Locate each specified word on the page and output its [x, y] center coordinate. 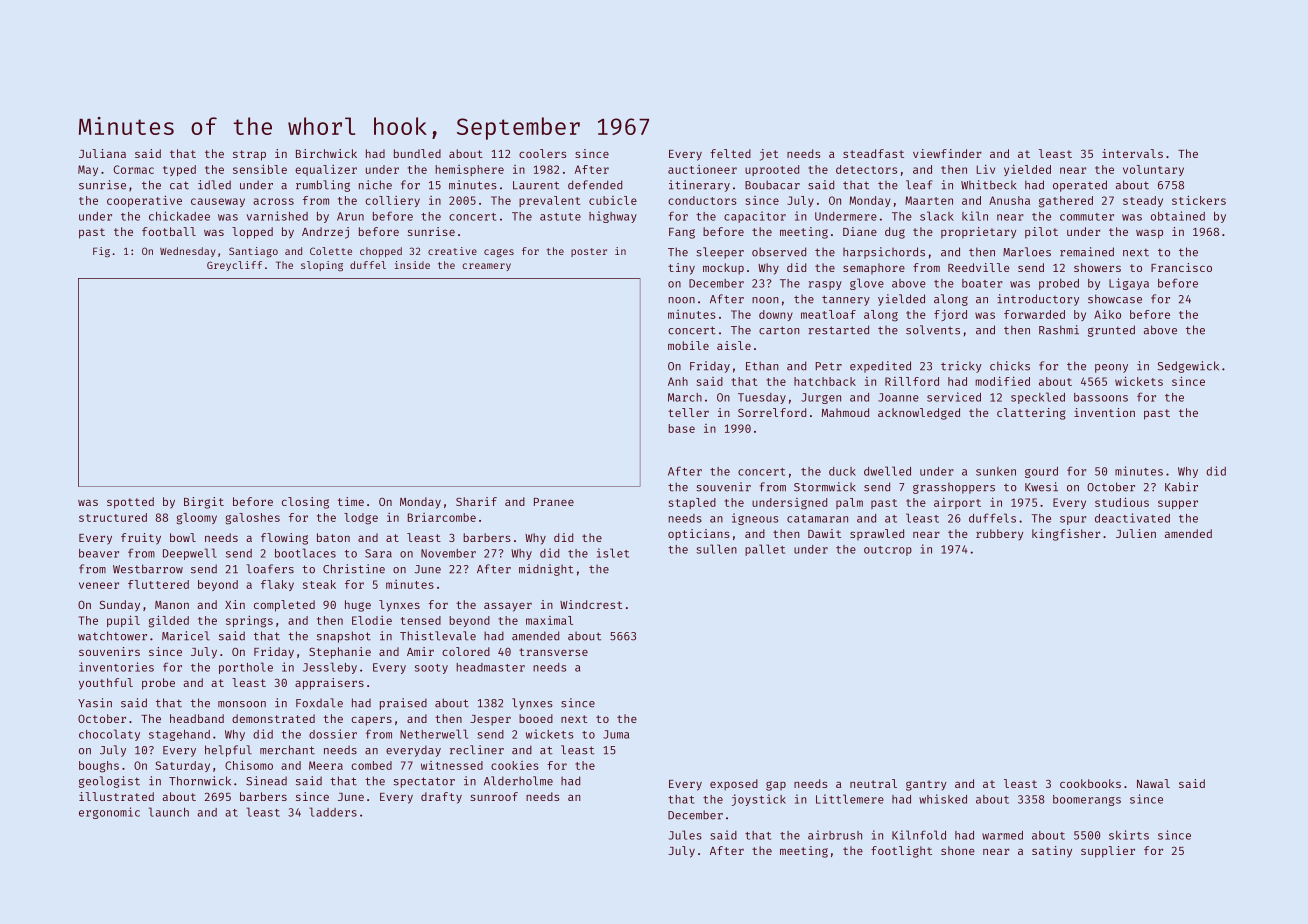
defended [595, 185]
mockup [723, 269]
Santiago [253, 252]
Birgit [204, 503]
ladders [333, 812]
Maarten [929, 200]
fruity [141, 539]
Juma [616, 734]
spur [1073, 520]
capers [372, 721]
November [448, 553]
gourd [1041, 472]
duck [842, 471]
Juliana [102, 153]
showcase [1115, 299]
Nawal [1153, 783]
